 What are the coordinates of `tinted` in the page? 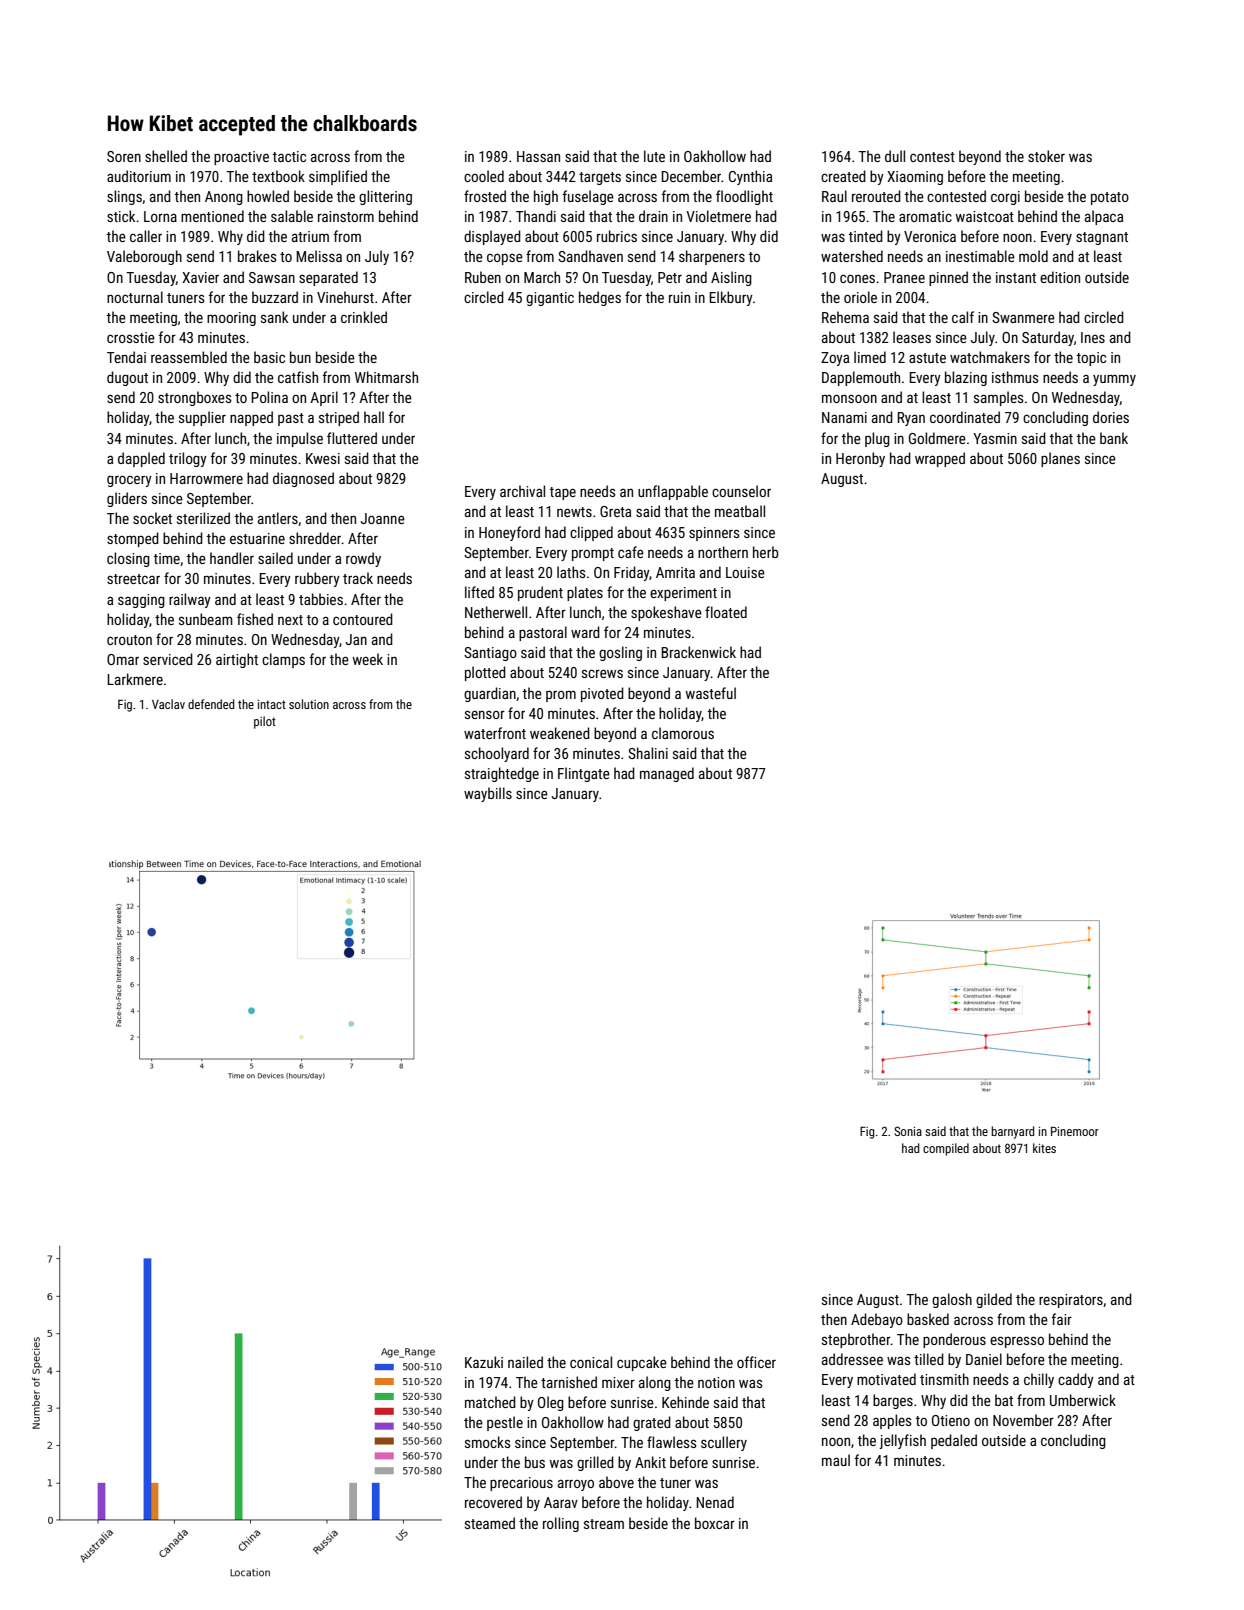 It's located at (866, 236).
